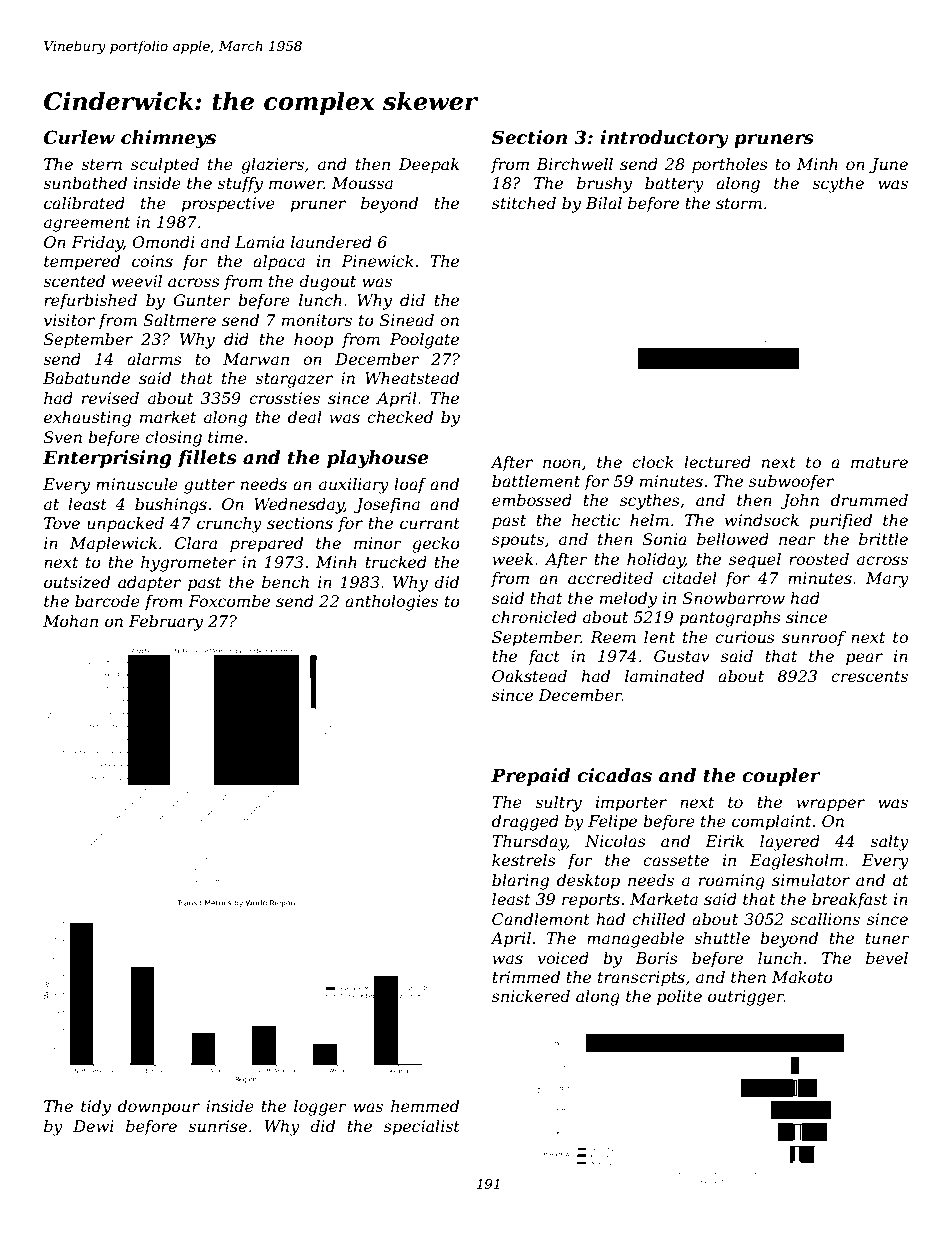  What do you see at coordinates (159, 1108) in the screenshot?
I see `downpour` at bounding box center [159, 1108].
